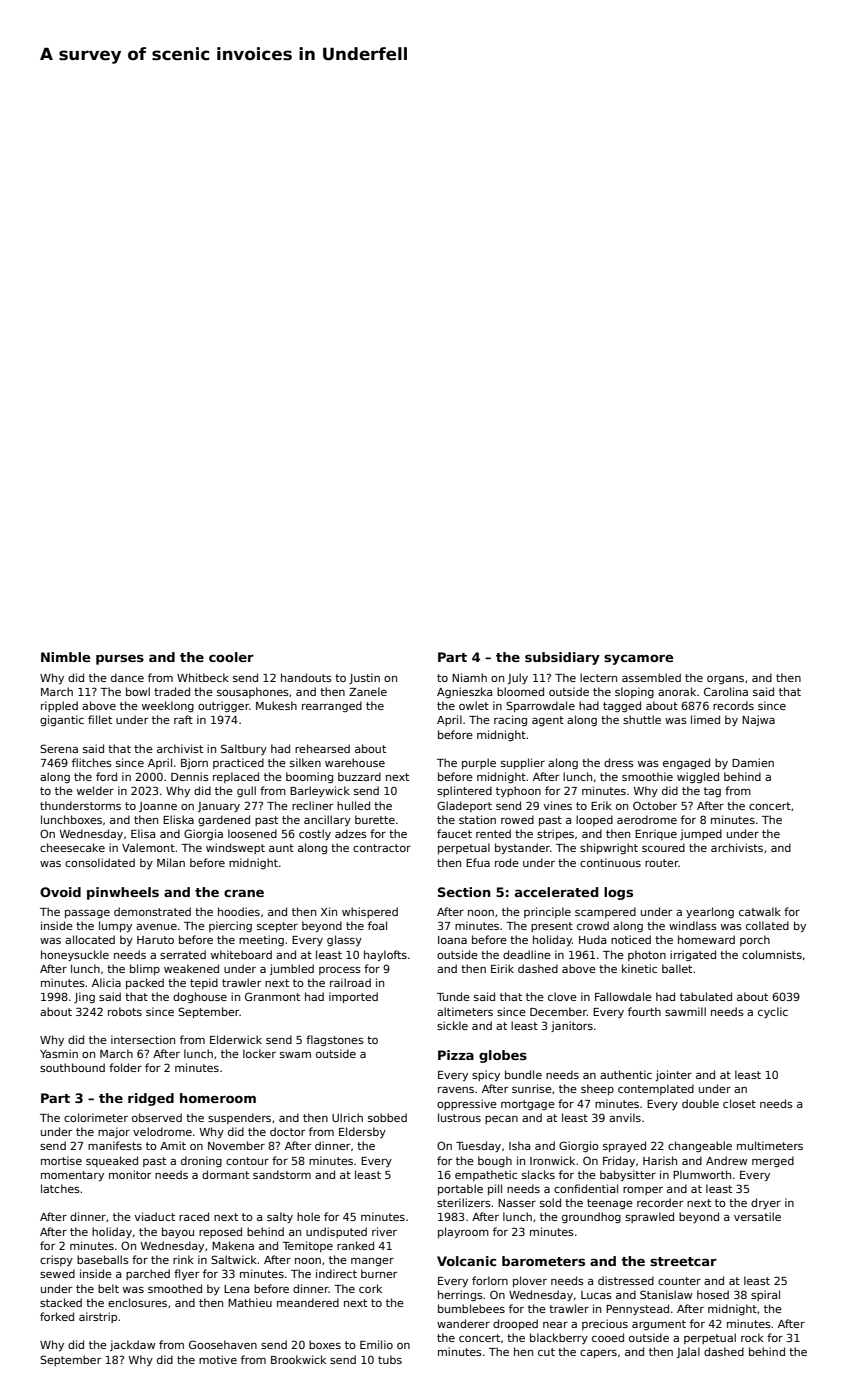 The height and width of the screenshot is (1400, 849). What do you see at coordinates (61, 1160) in the screenshot?
I see `mortise` at bounding box center [61, 1160].
